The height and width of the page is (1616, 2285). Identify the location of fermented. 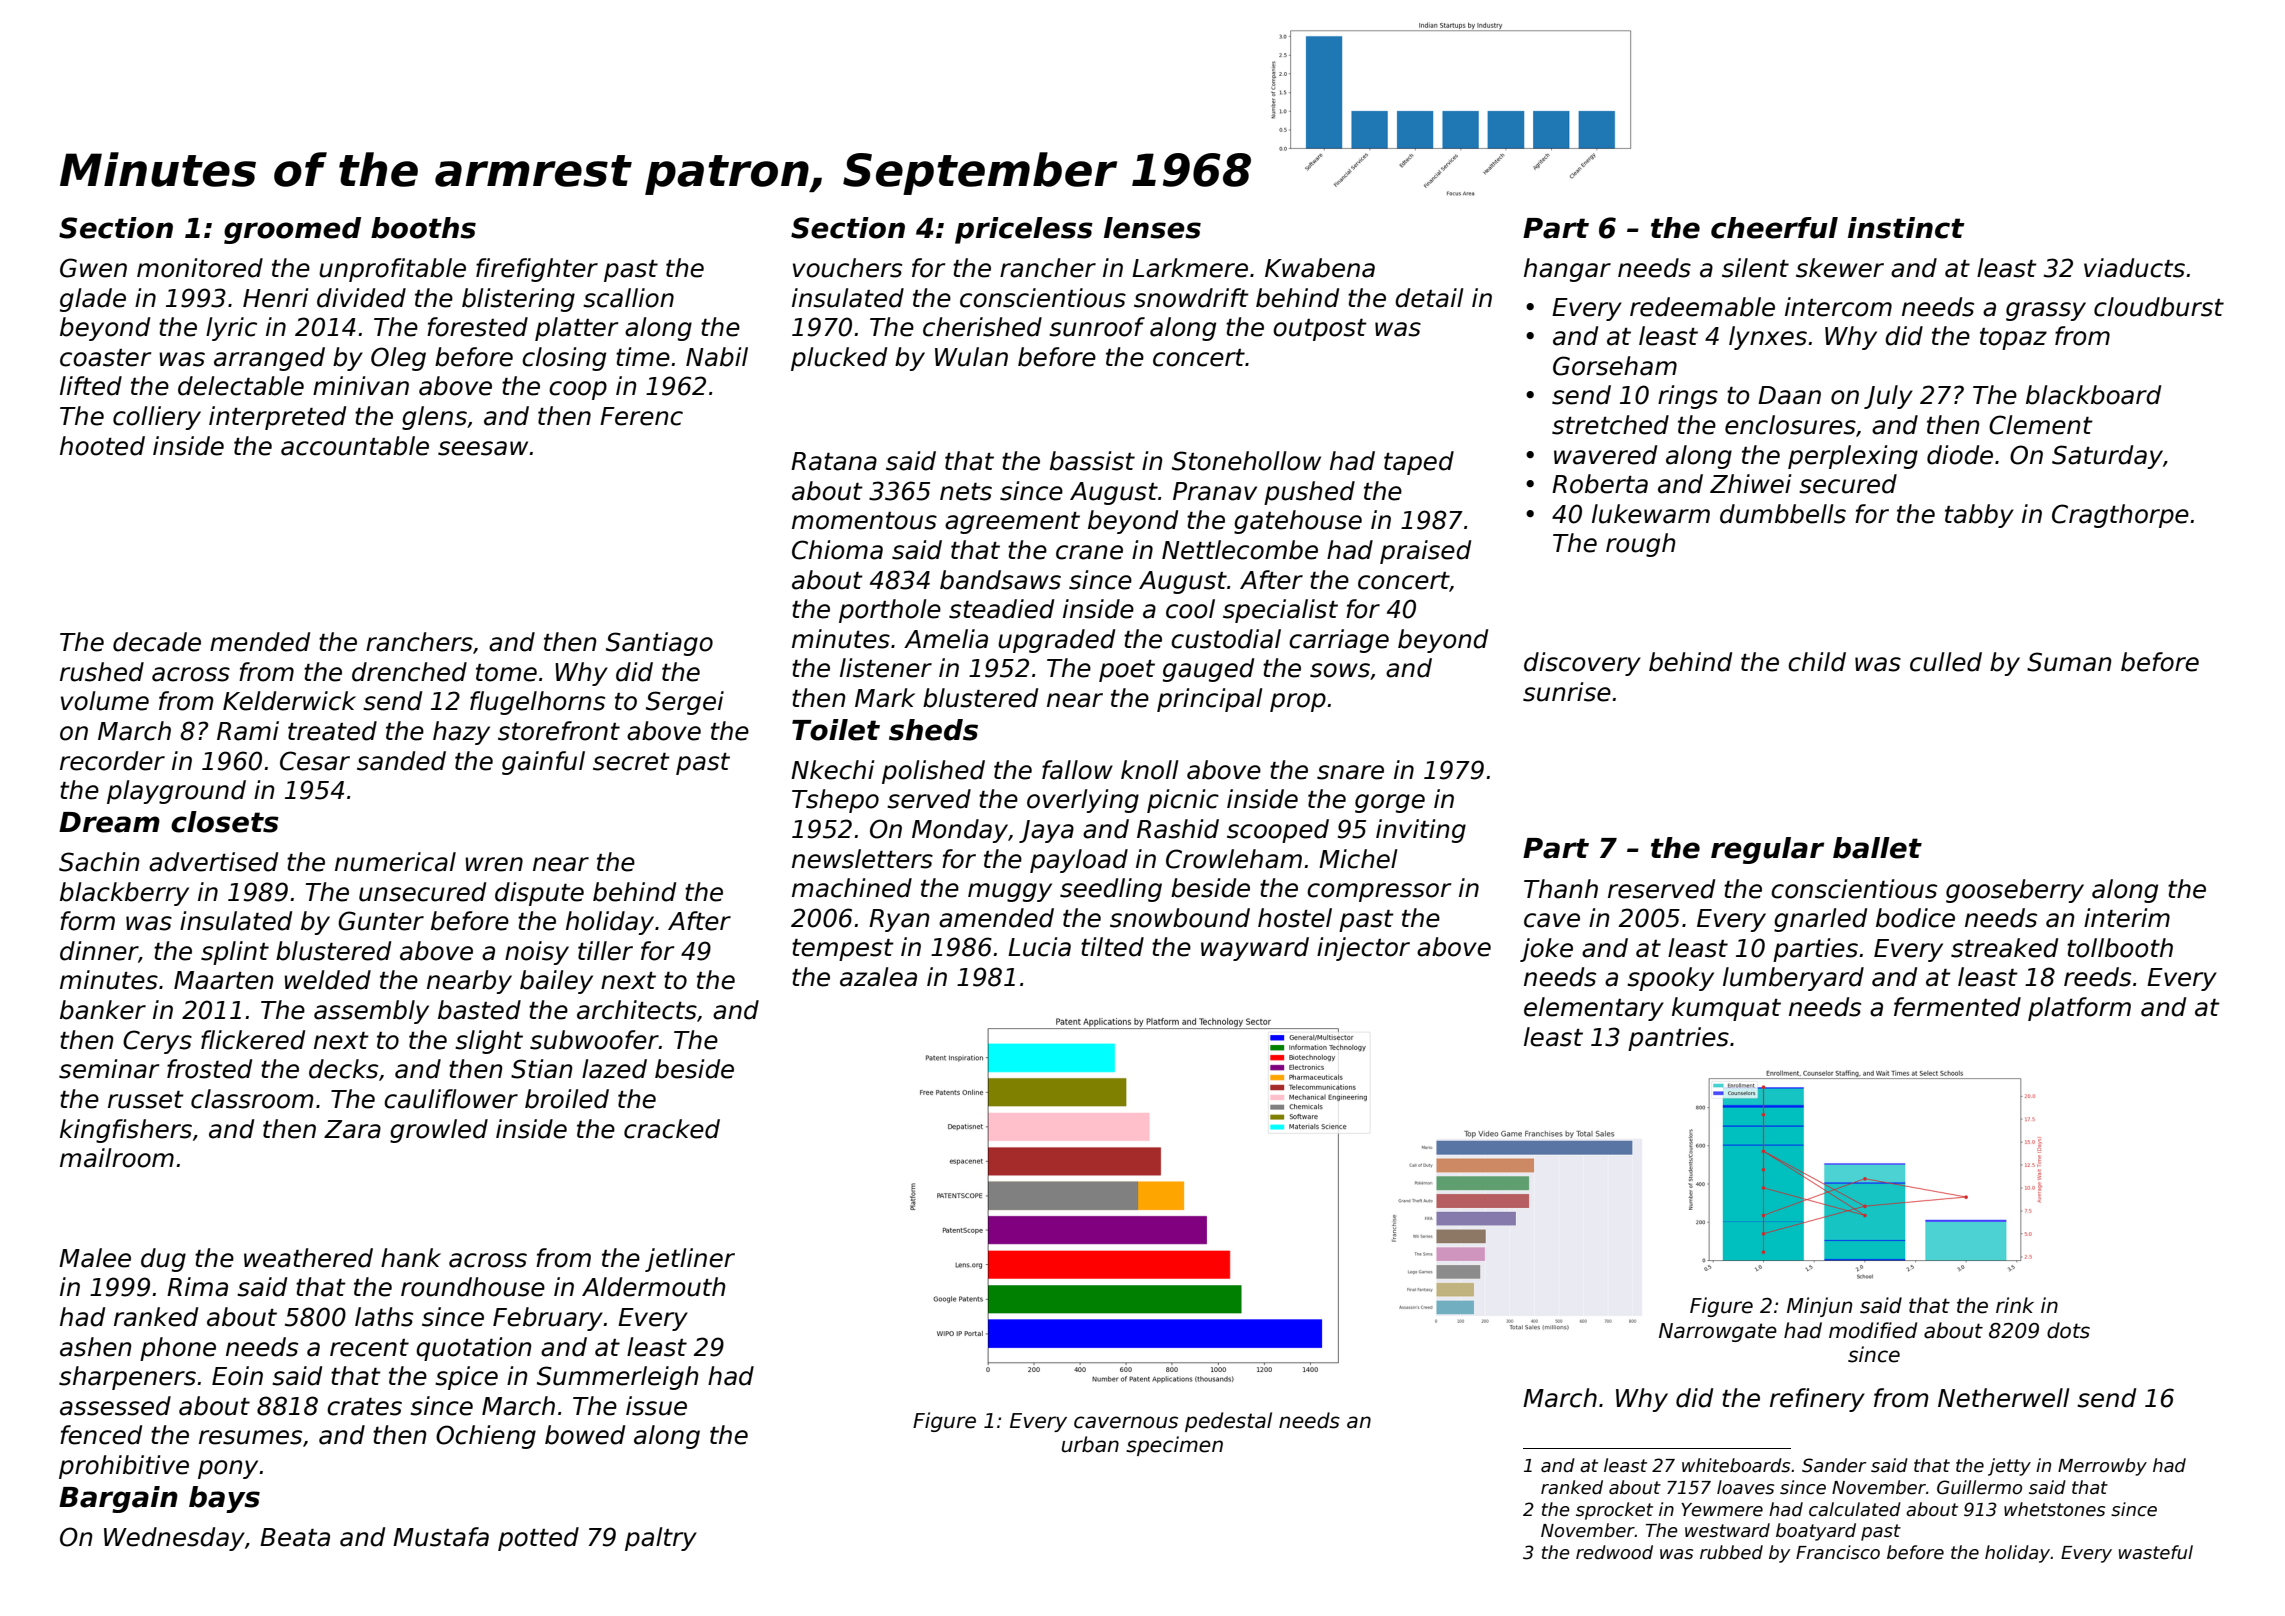
(1957, 1007).
